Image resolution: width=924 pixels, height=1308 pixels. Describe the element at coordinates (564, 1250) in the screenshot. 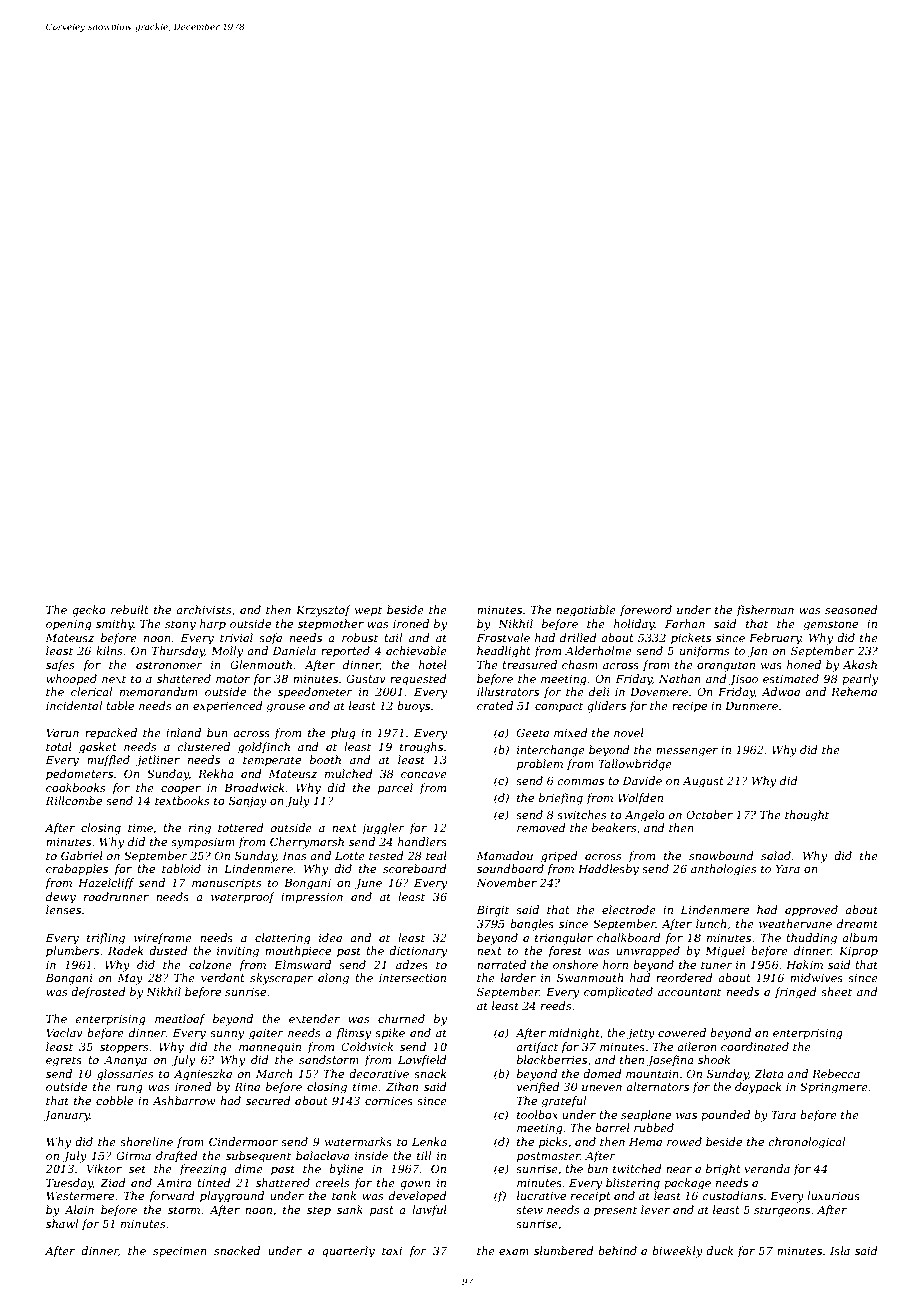

I see `slumbered` at that location.
